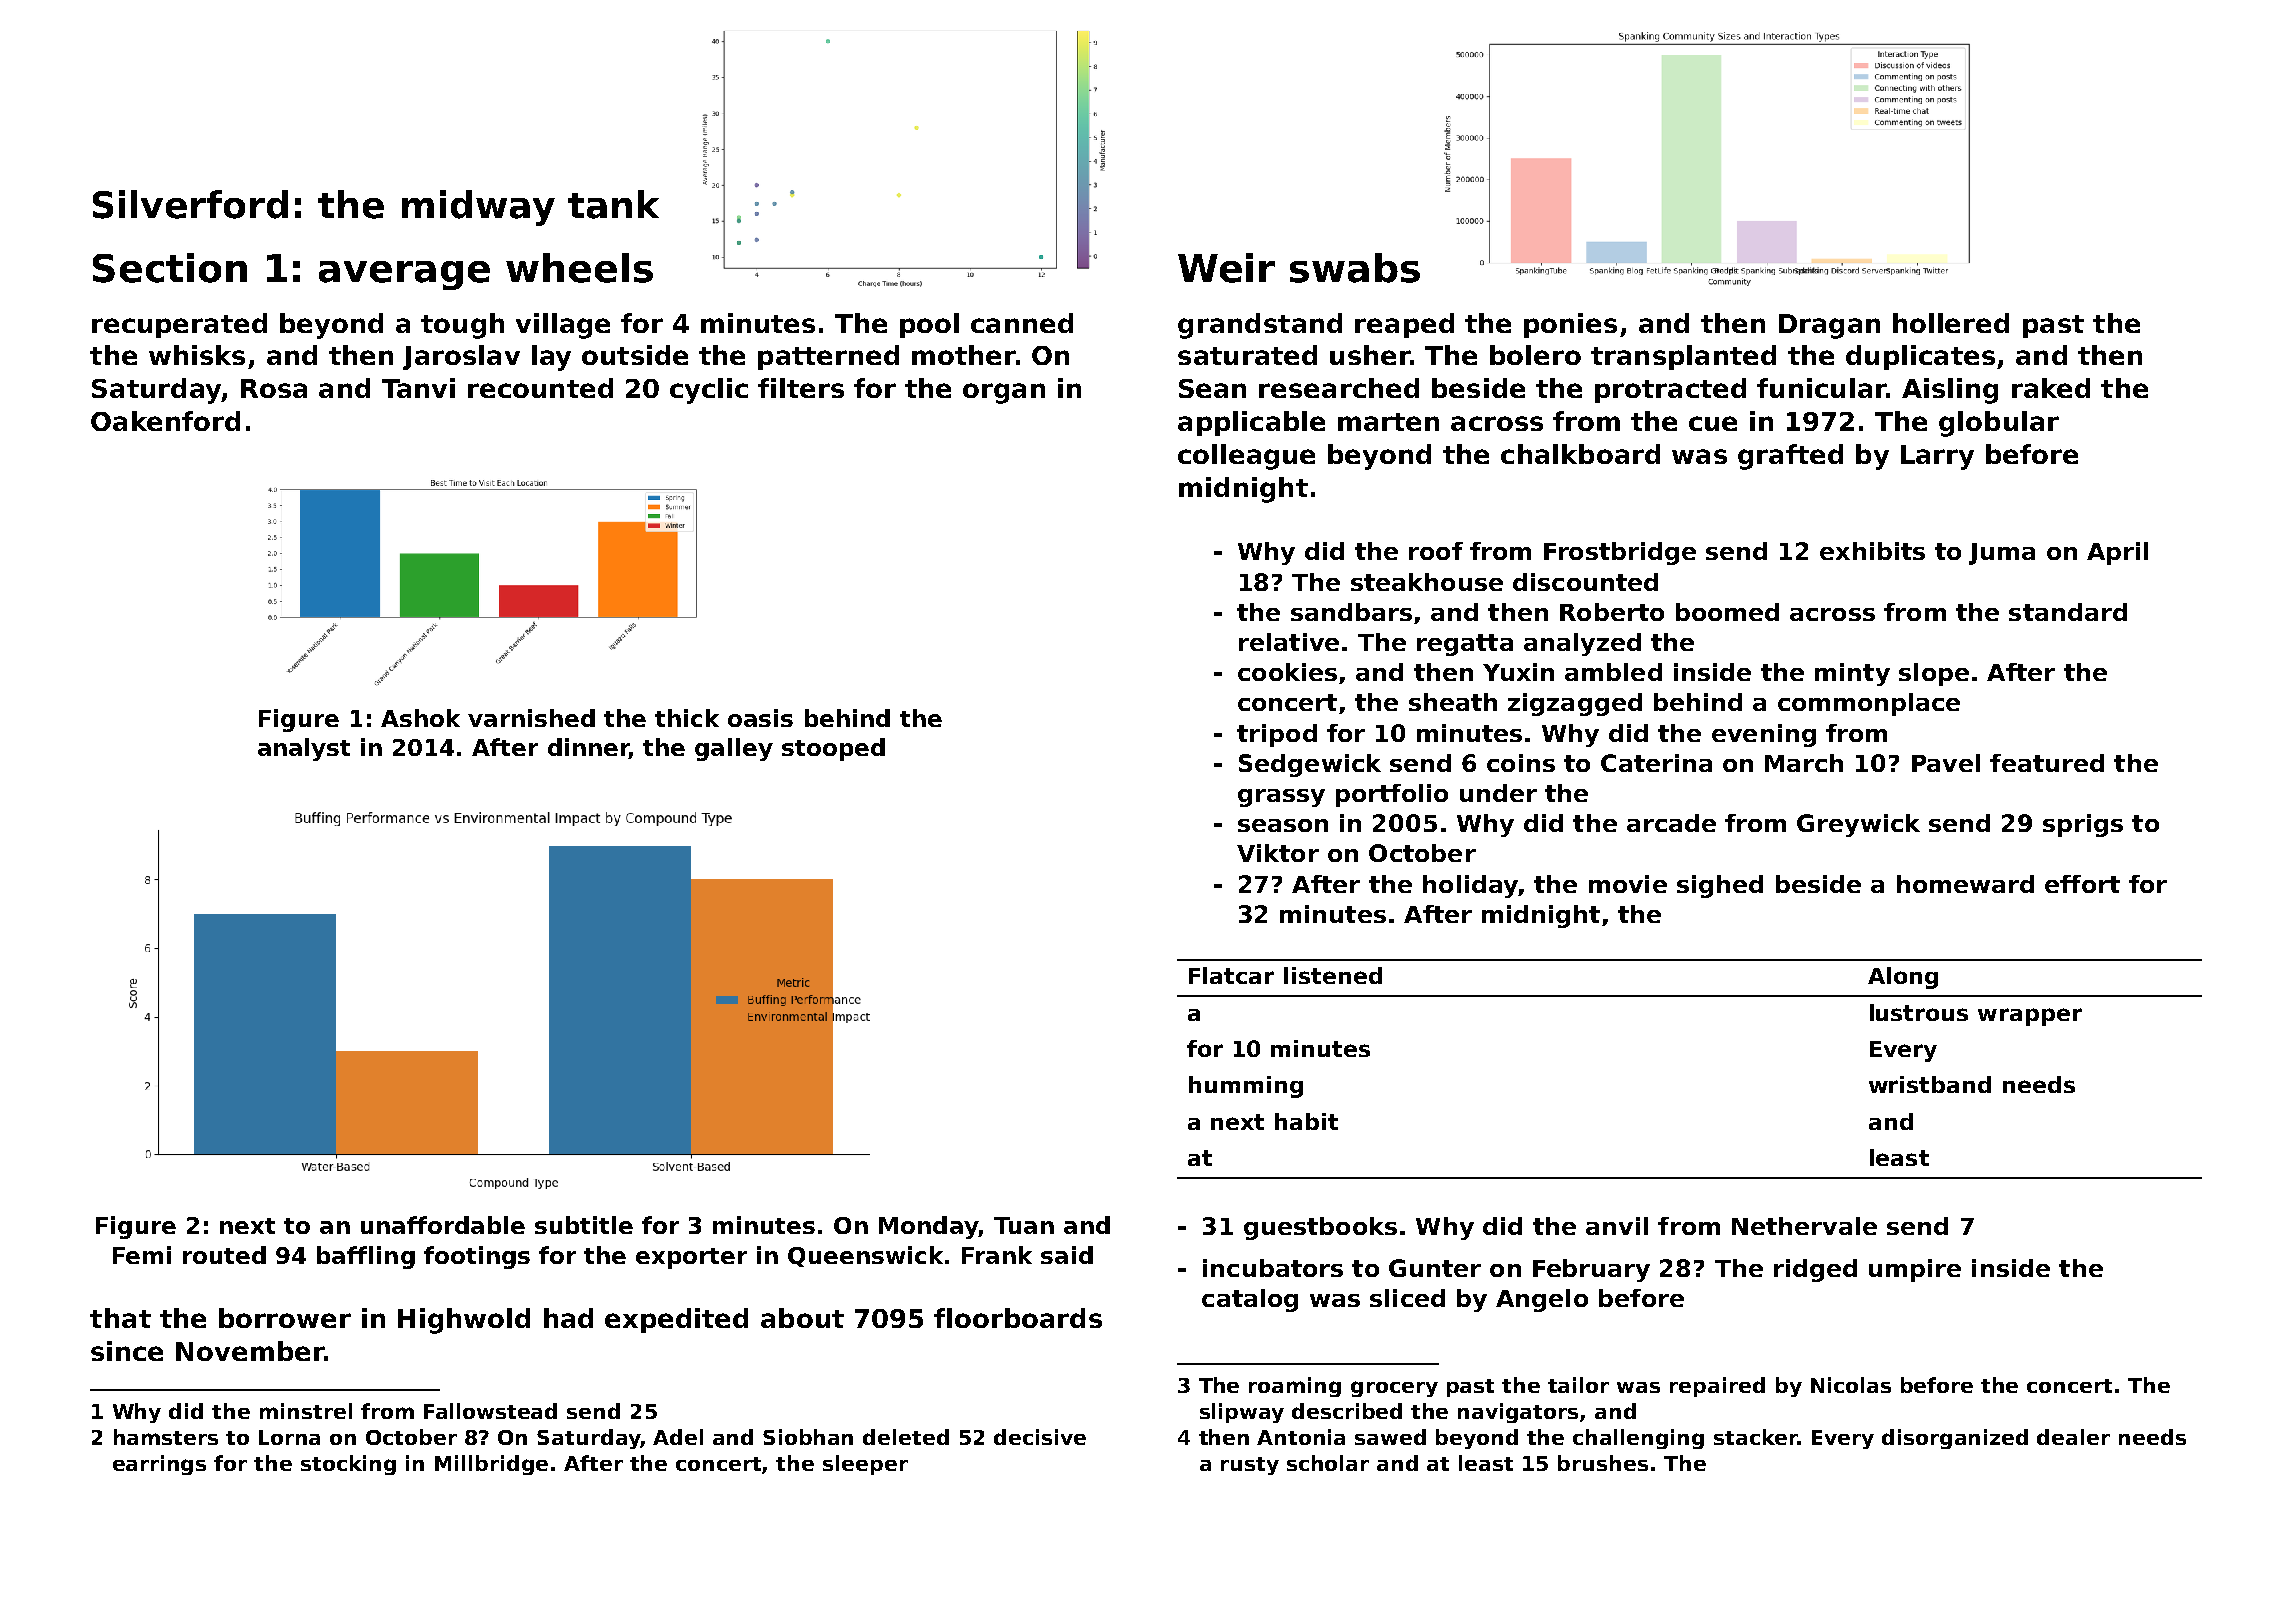 Image resolution: width=2292 pixels, height=1620 pixels. What do you see at coordinates (1231, 975) in the page?
I see `Flatcar` at bounding box center [1231, 975].
